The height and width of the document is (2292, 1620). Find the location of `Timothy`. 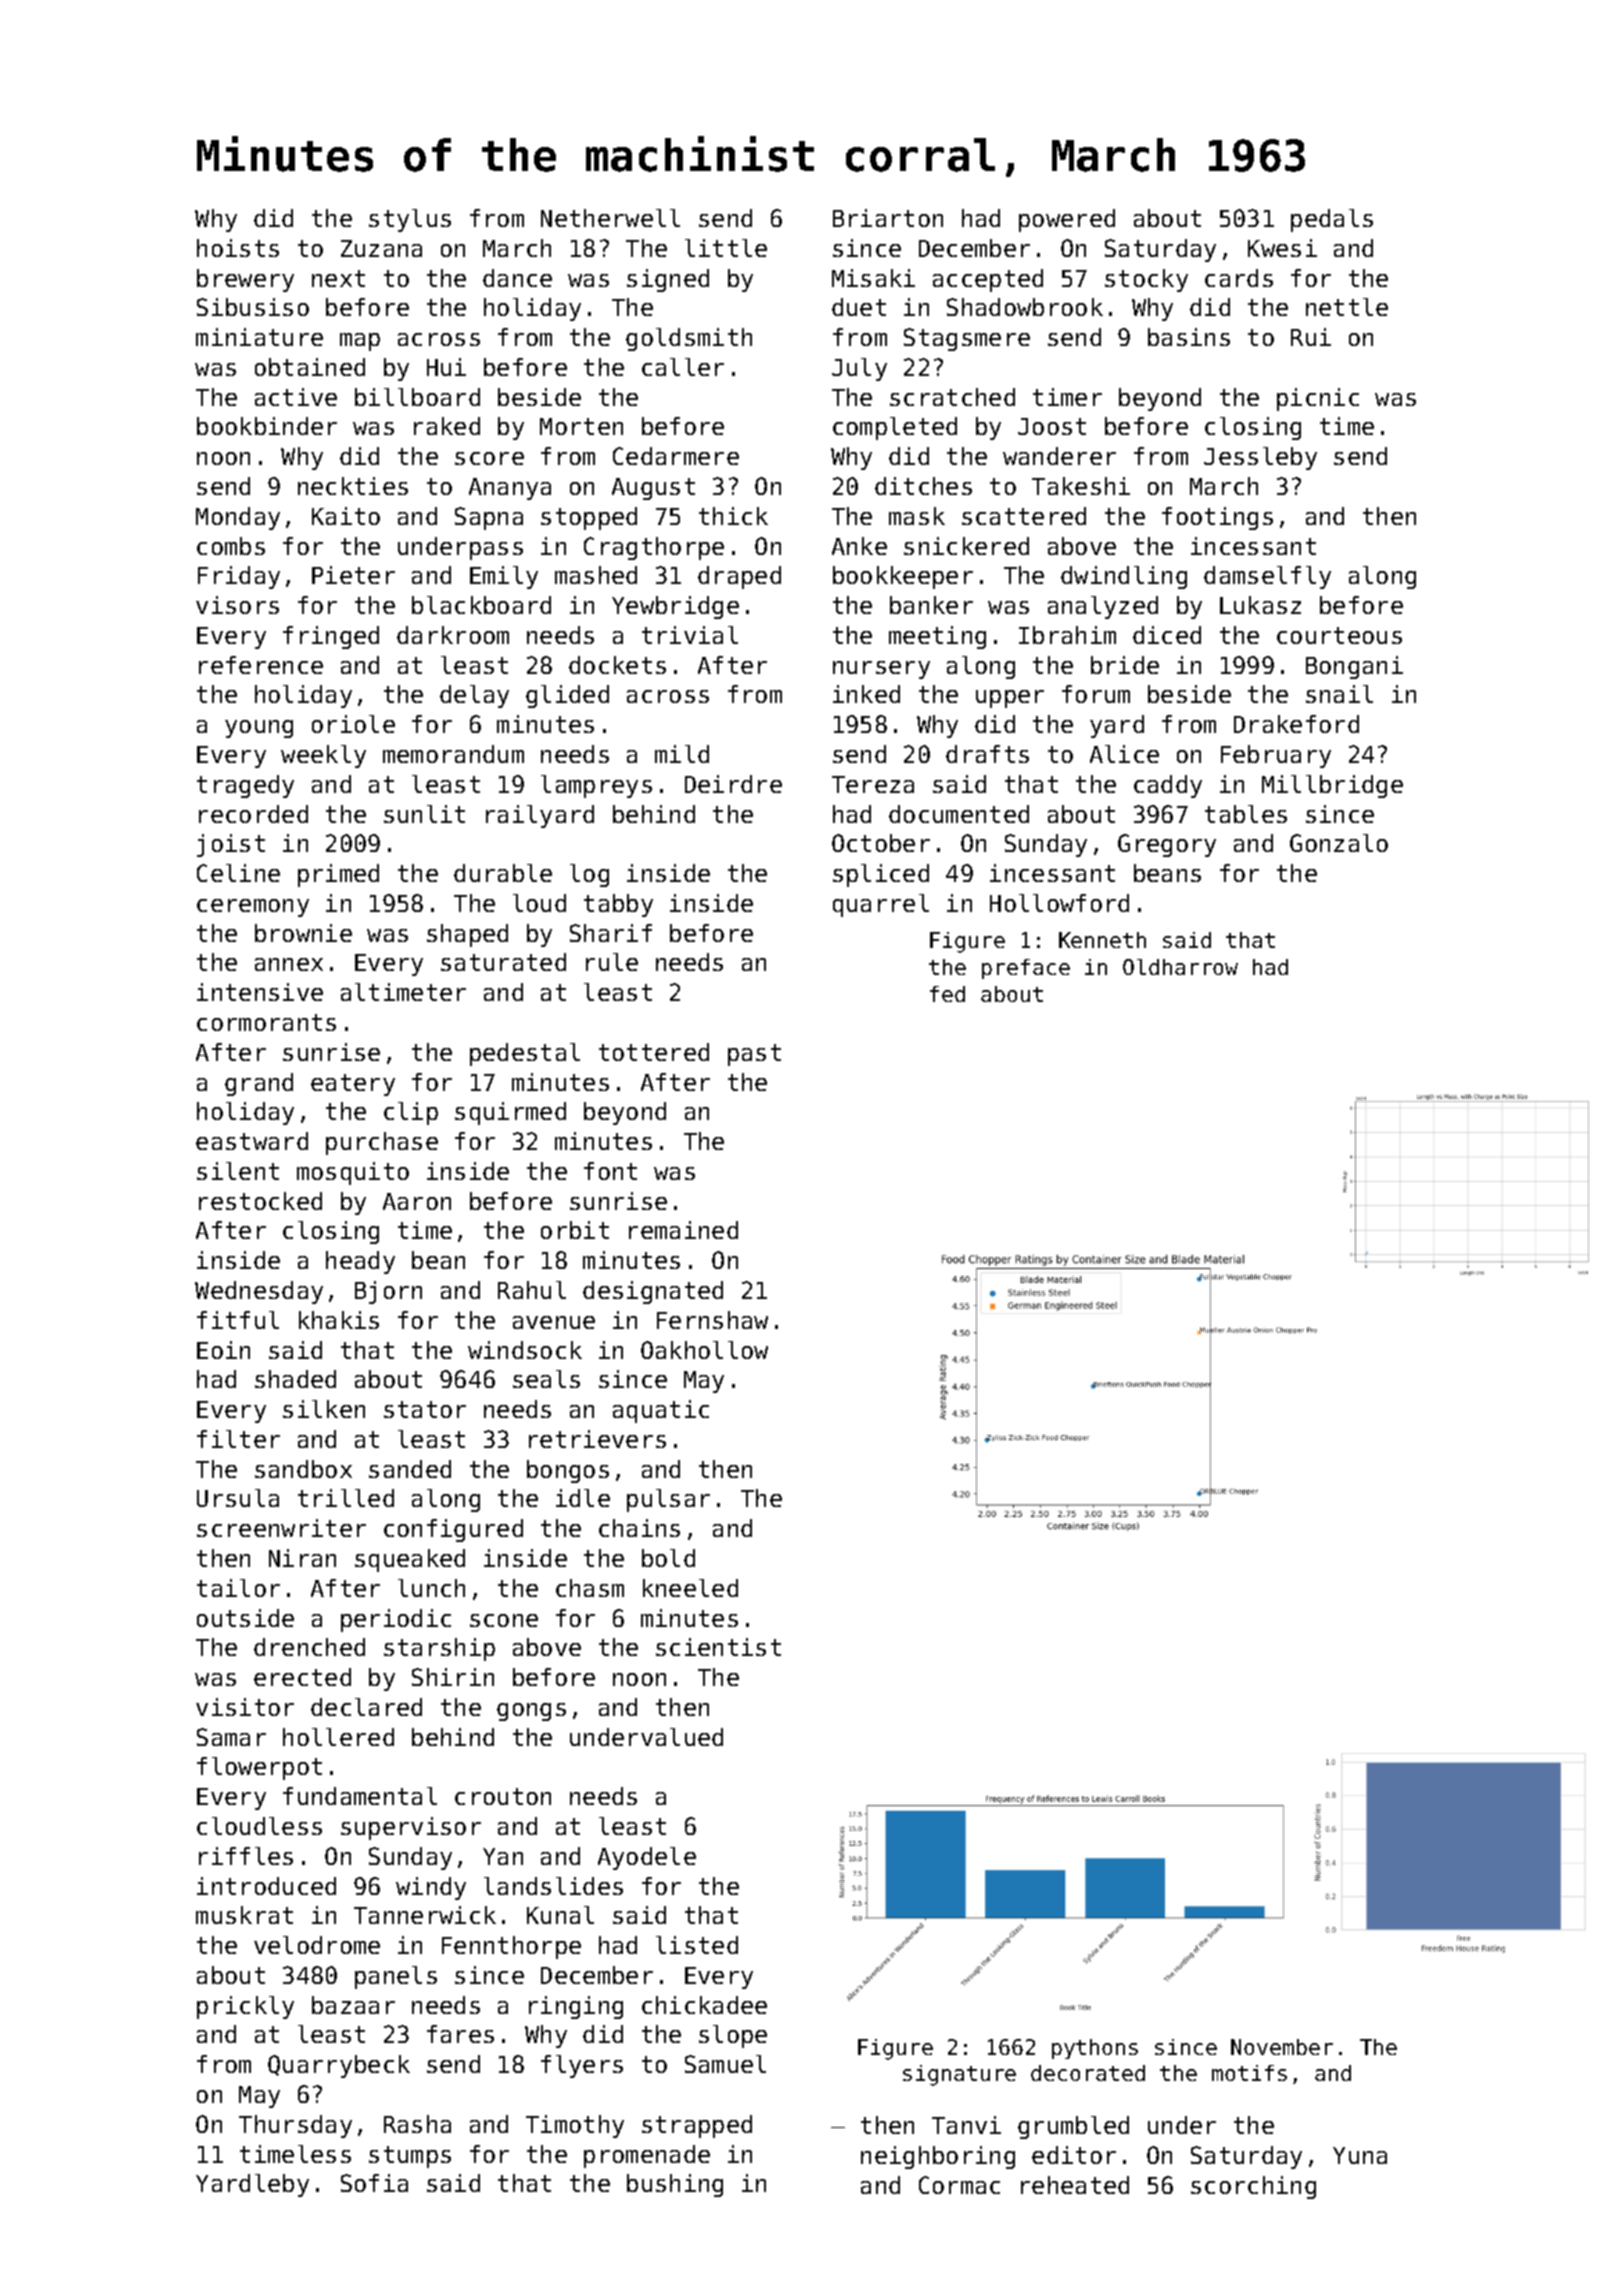

Timothy is located at coordinates (575, 2126).
